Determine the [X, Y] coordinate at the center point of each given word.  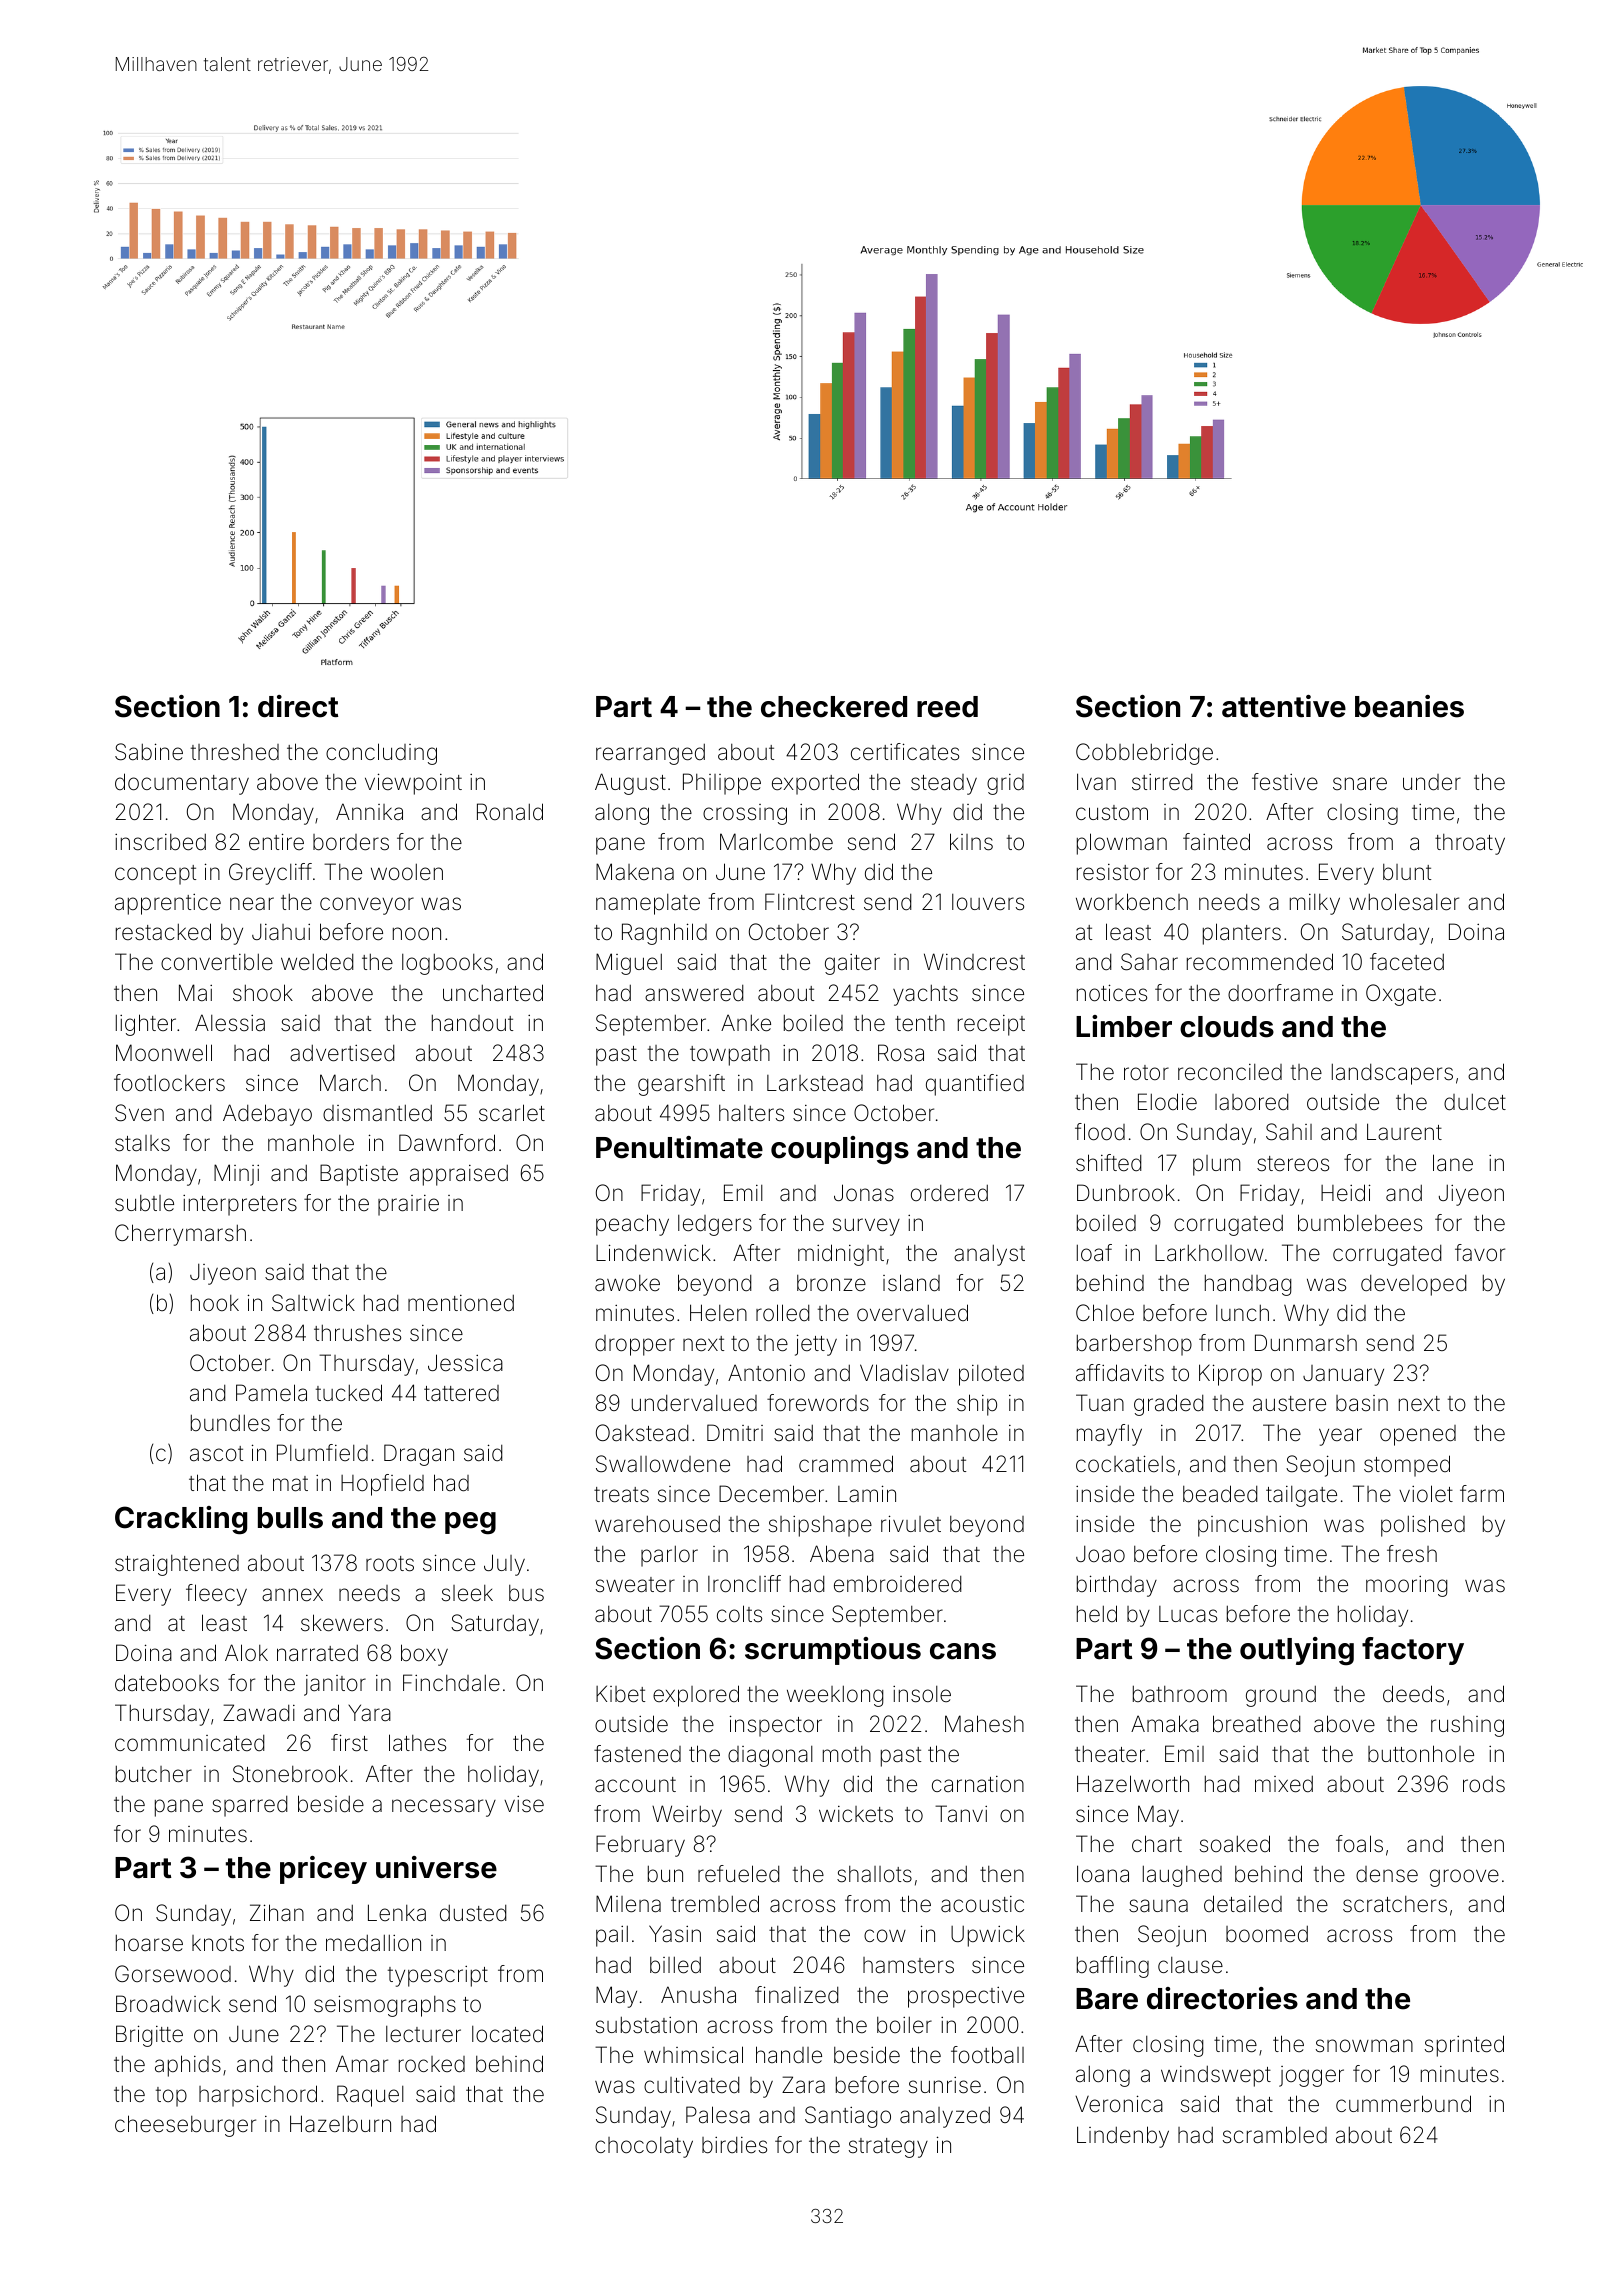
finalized [797, 1995]
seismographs [385, 2006]
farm [1482, 1494]
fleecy [216, 1595]
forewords [818, 1403]
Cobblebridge [1144, 754]
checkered [834, 707]
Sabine [149, 752]
